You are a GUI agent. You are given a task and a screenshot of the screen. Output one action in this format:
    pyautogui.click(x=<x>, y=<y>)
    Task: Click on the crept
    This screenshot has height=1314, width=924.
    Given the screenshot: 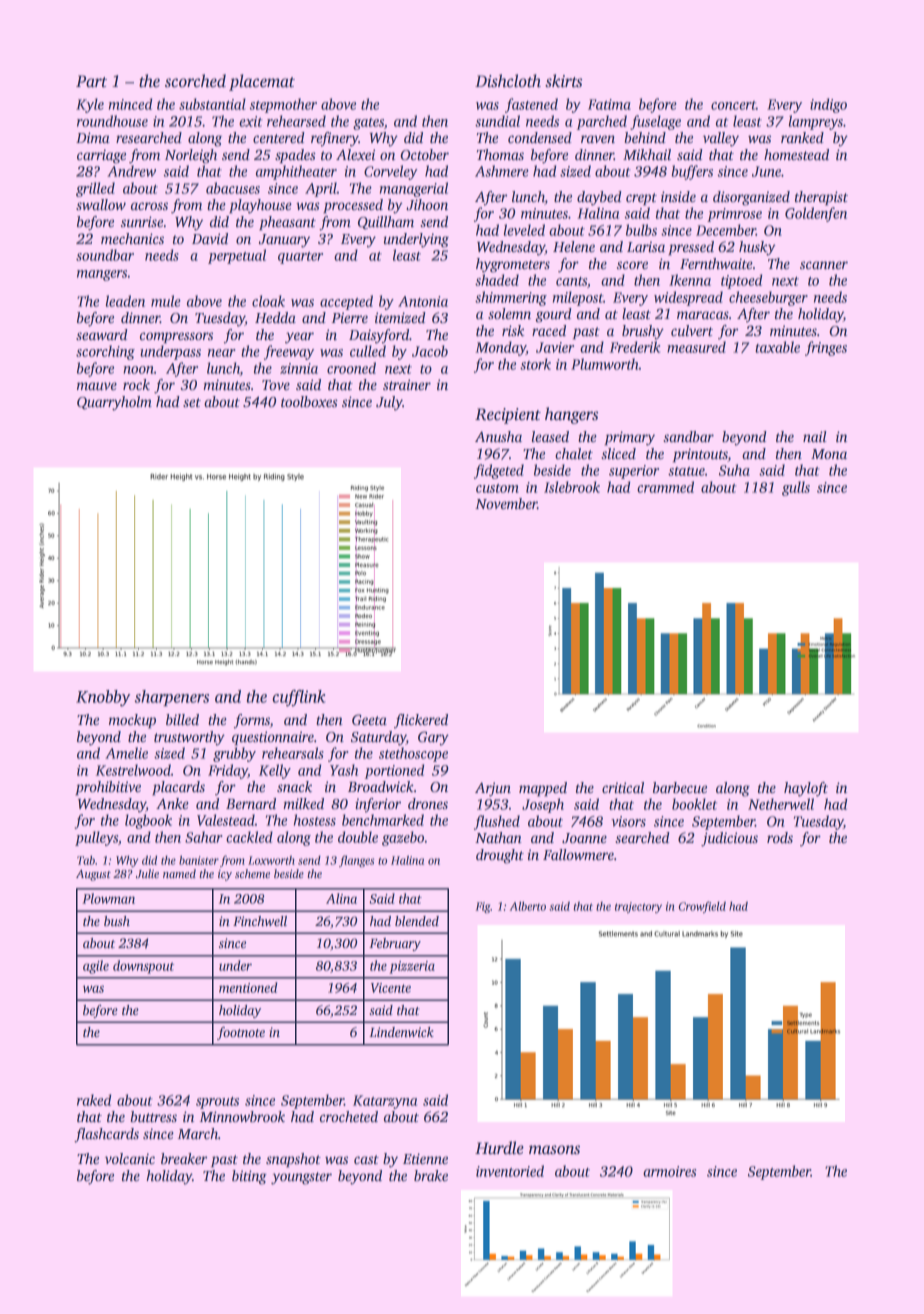 What is the action you would take?
    pyautogui.click(x=641, y=199)
